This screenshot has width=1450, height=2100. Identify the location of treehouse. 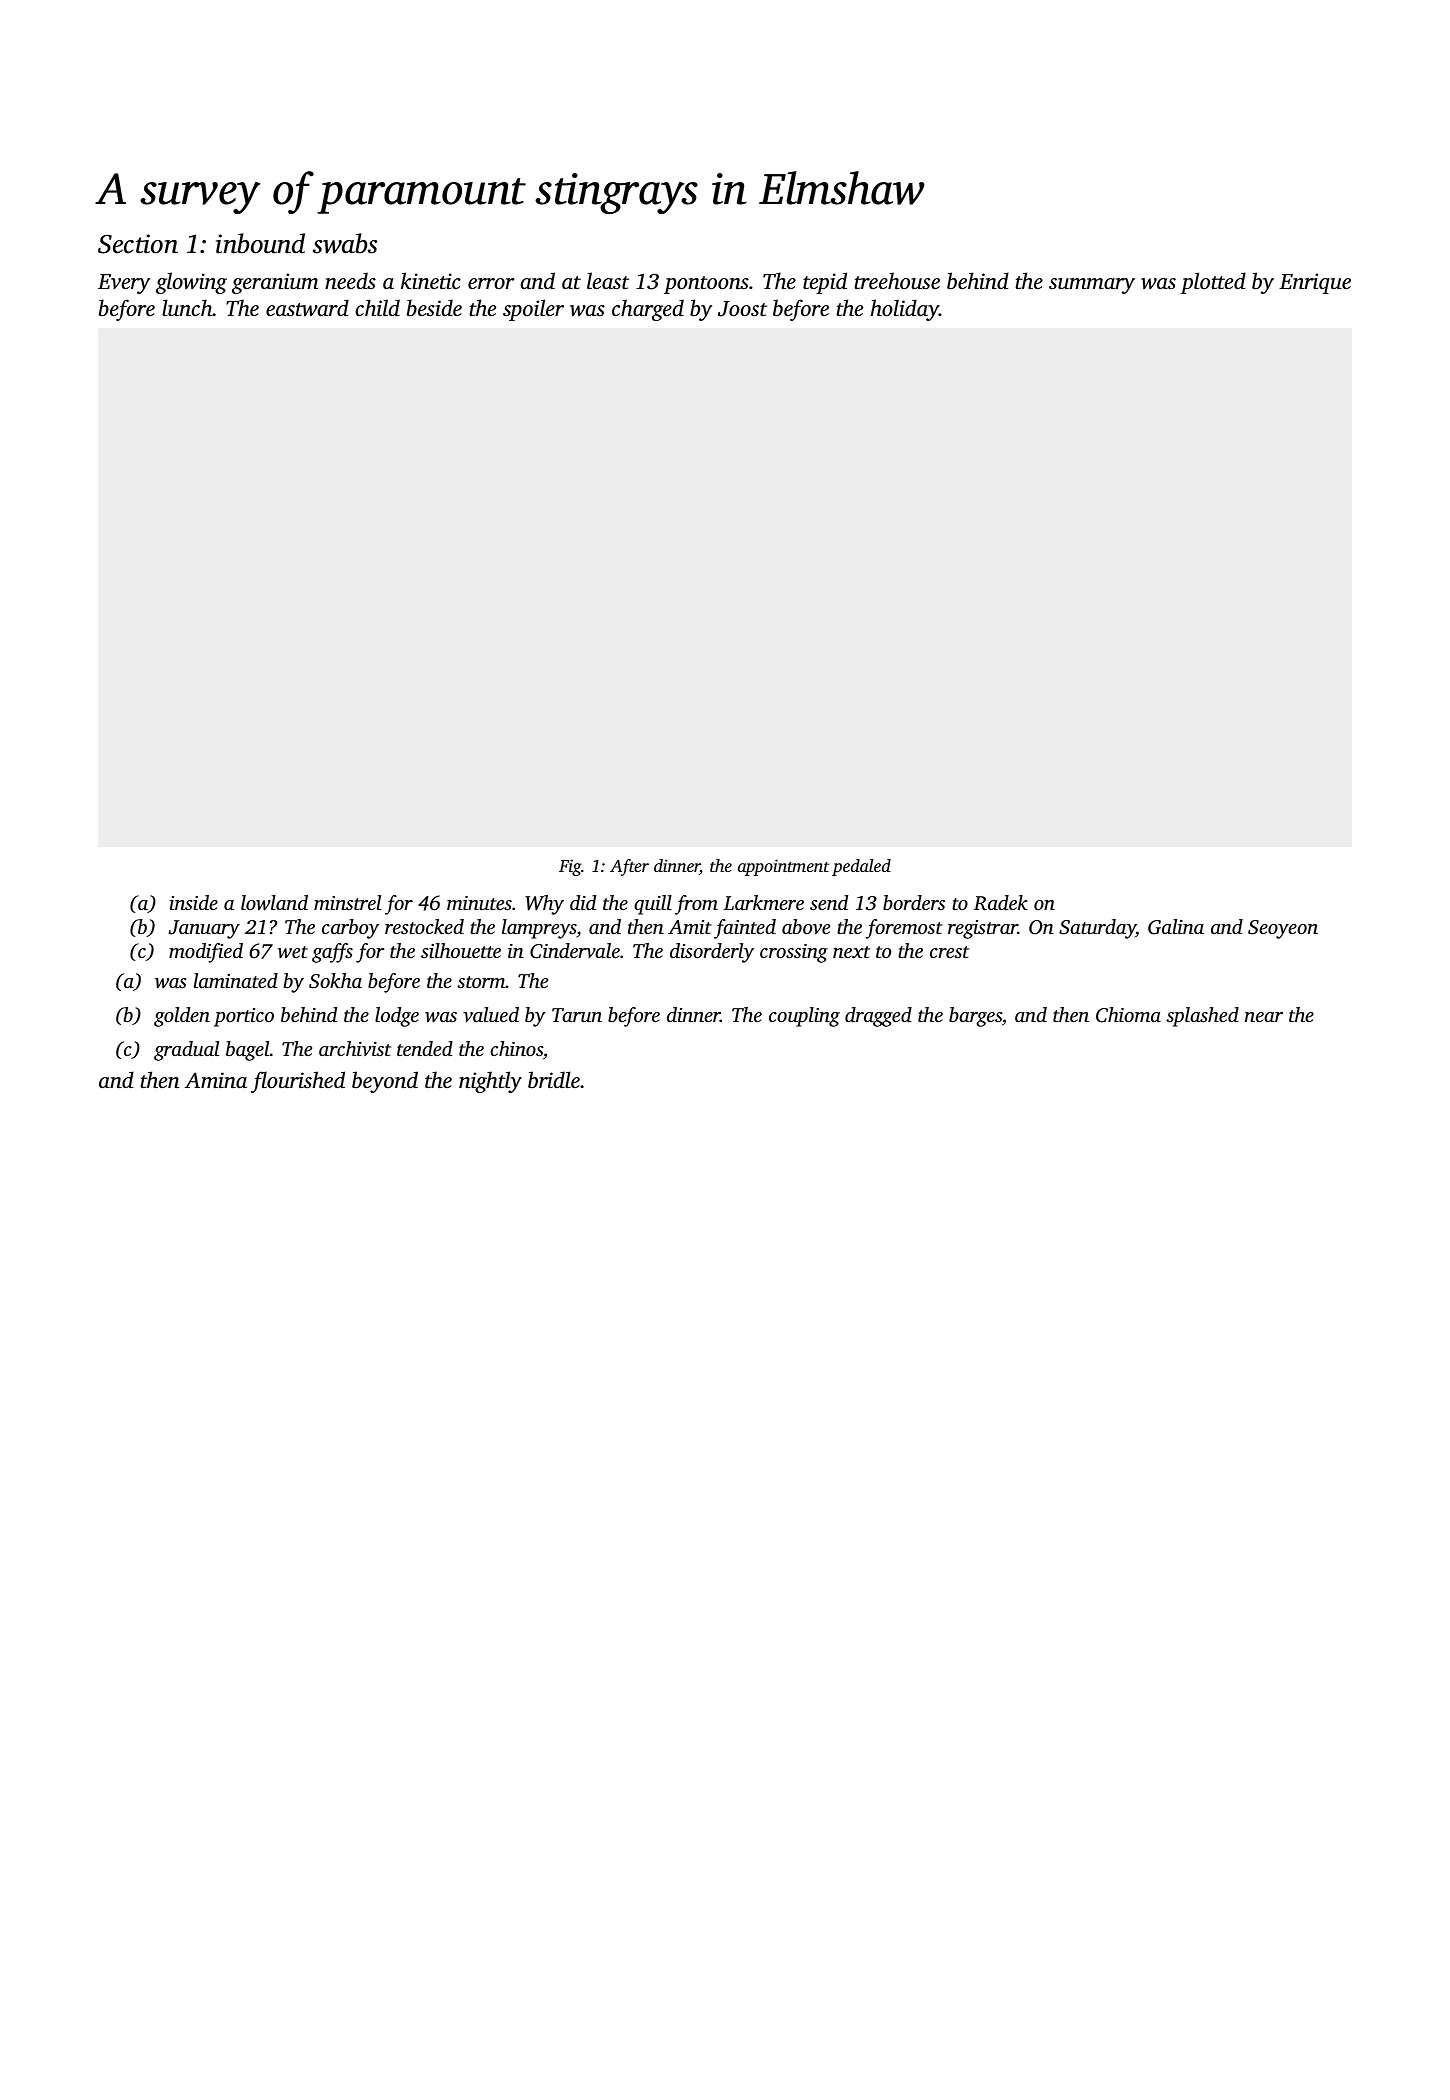
(897, 280).
